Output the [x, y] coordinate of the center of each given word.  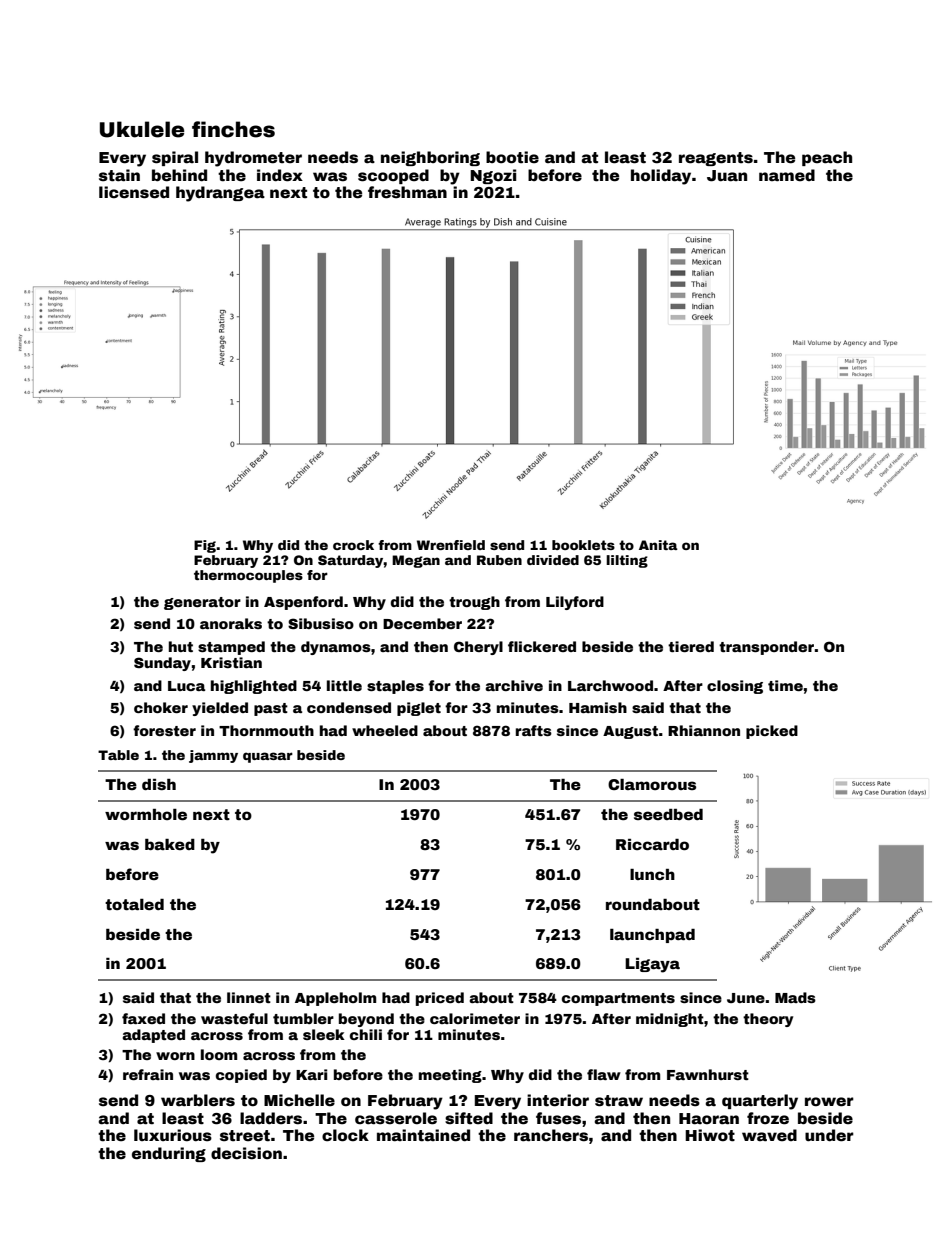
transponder [766, 648]
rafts [534, 730]
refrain [148, 1074]
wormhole [146, 814]
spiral [175, 158]
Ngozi [493, 176]
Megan [416, 561]
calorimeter [475, 1018]
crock [353, 545]
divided [553, 560]
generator [202, 603]
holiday [661, 177]
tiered [691, 646]
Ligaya [652, 965]
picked [772, 732]
